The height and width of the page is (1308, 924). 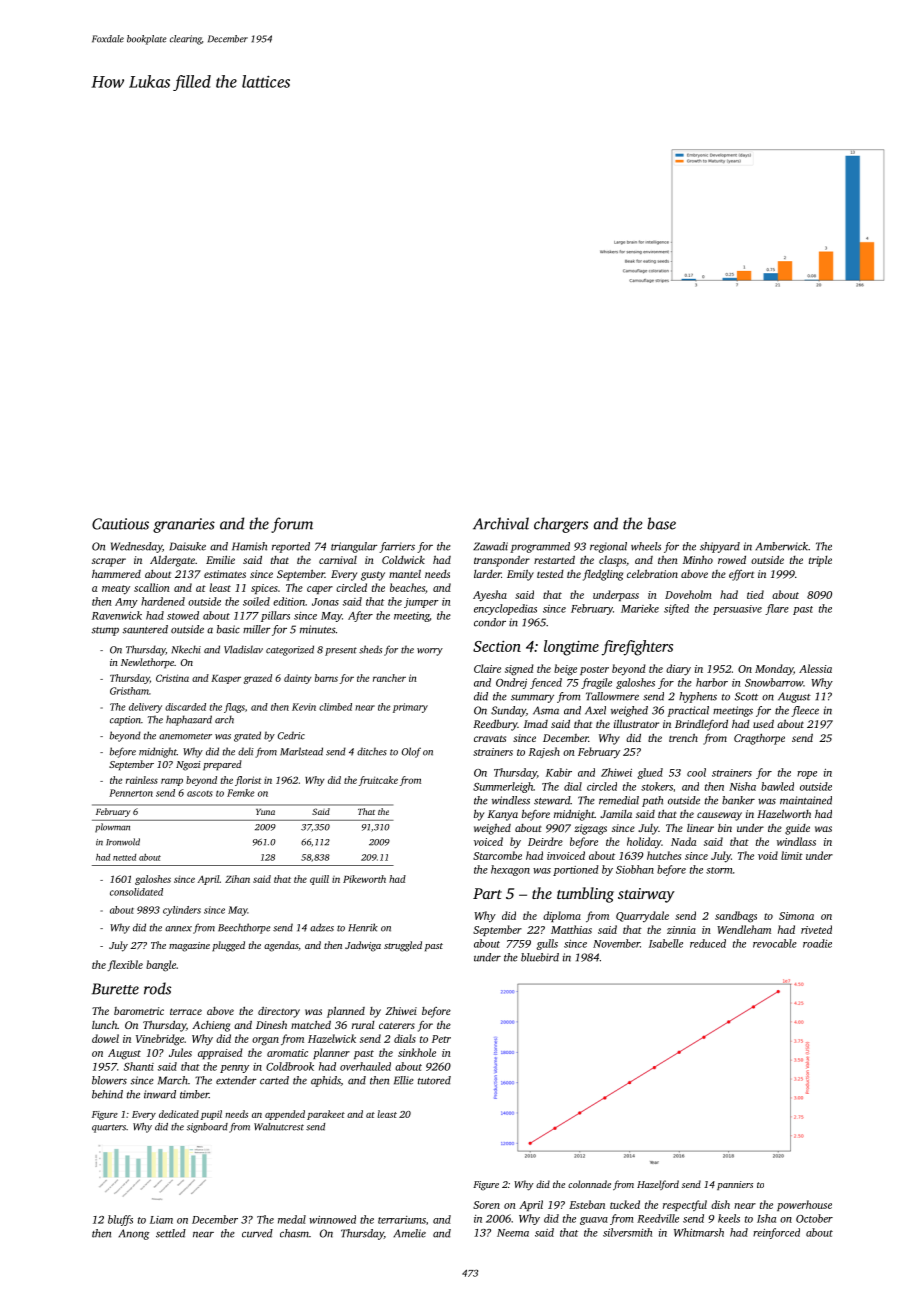 I want to click on Petr, so click(x=441, y=1039).
